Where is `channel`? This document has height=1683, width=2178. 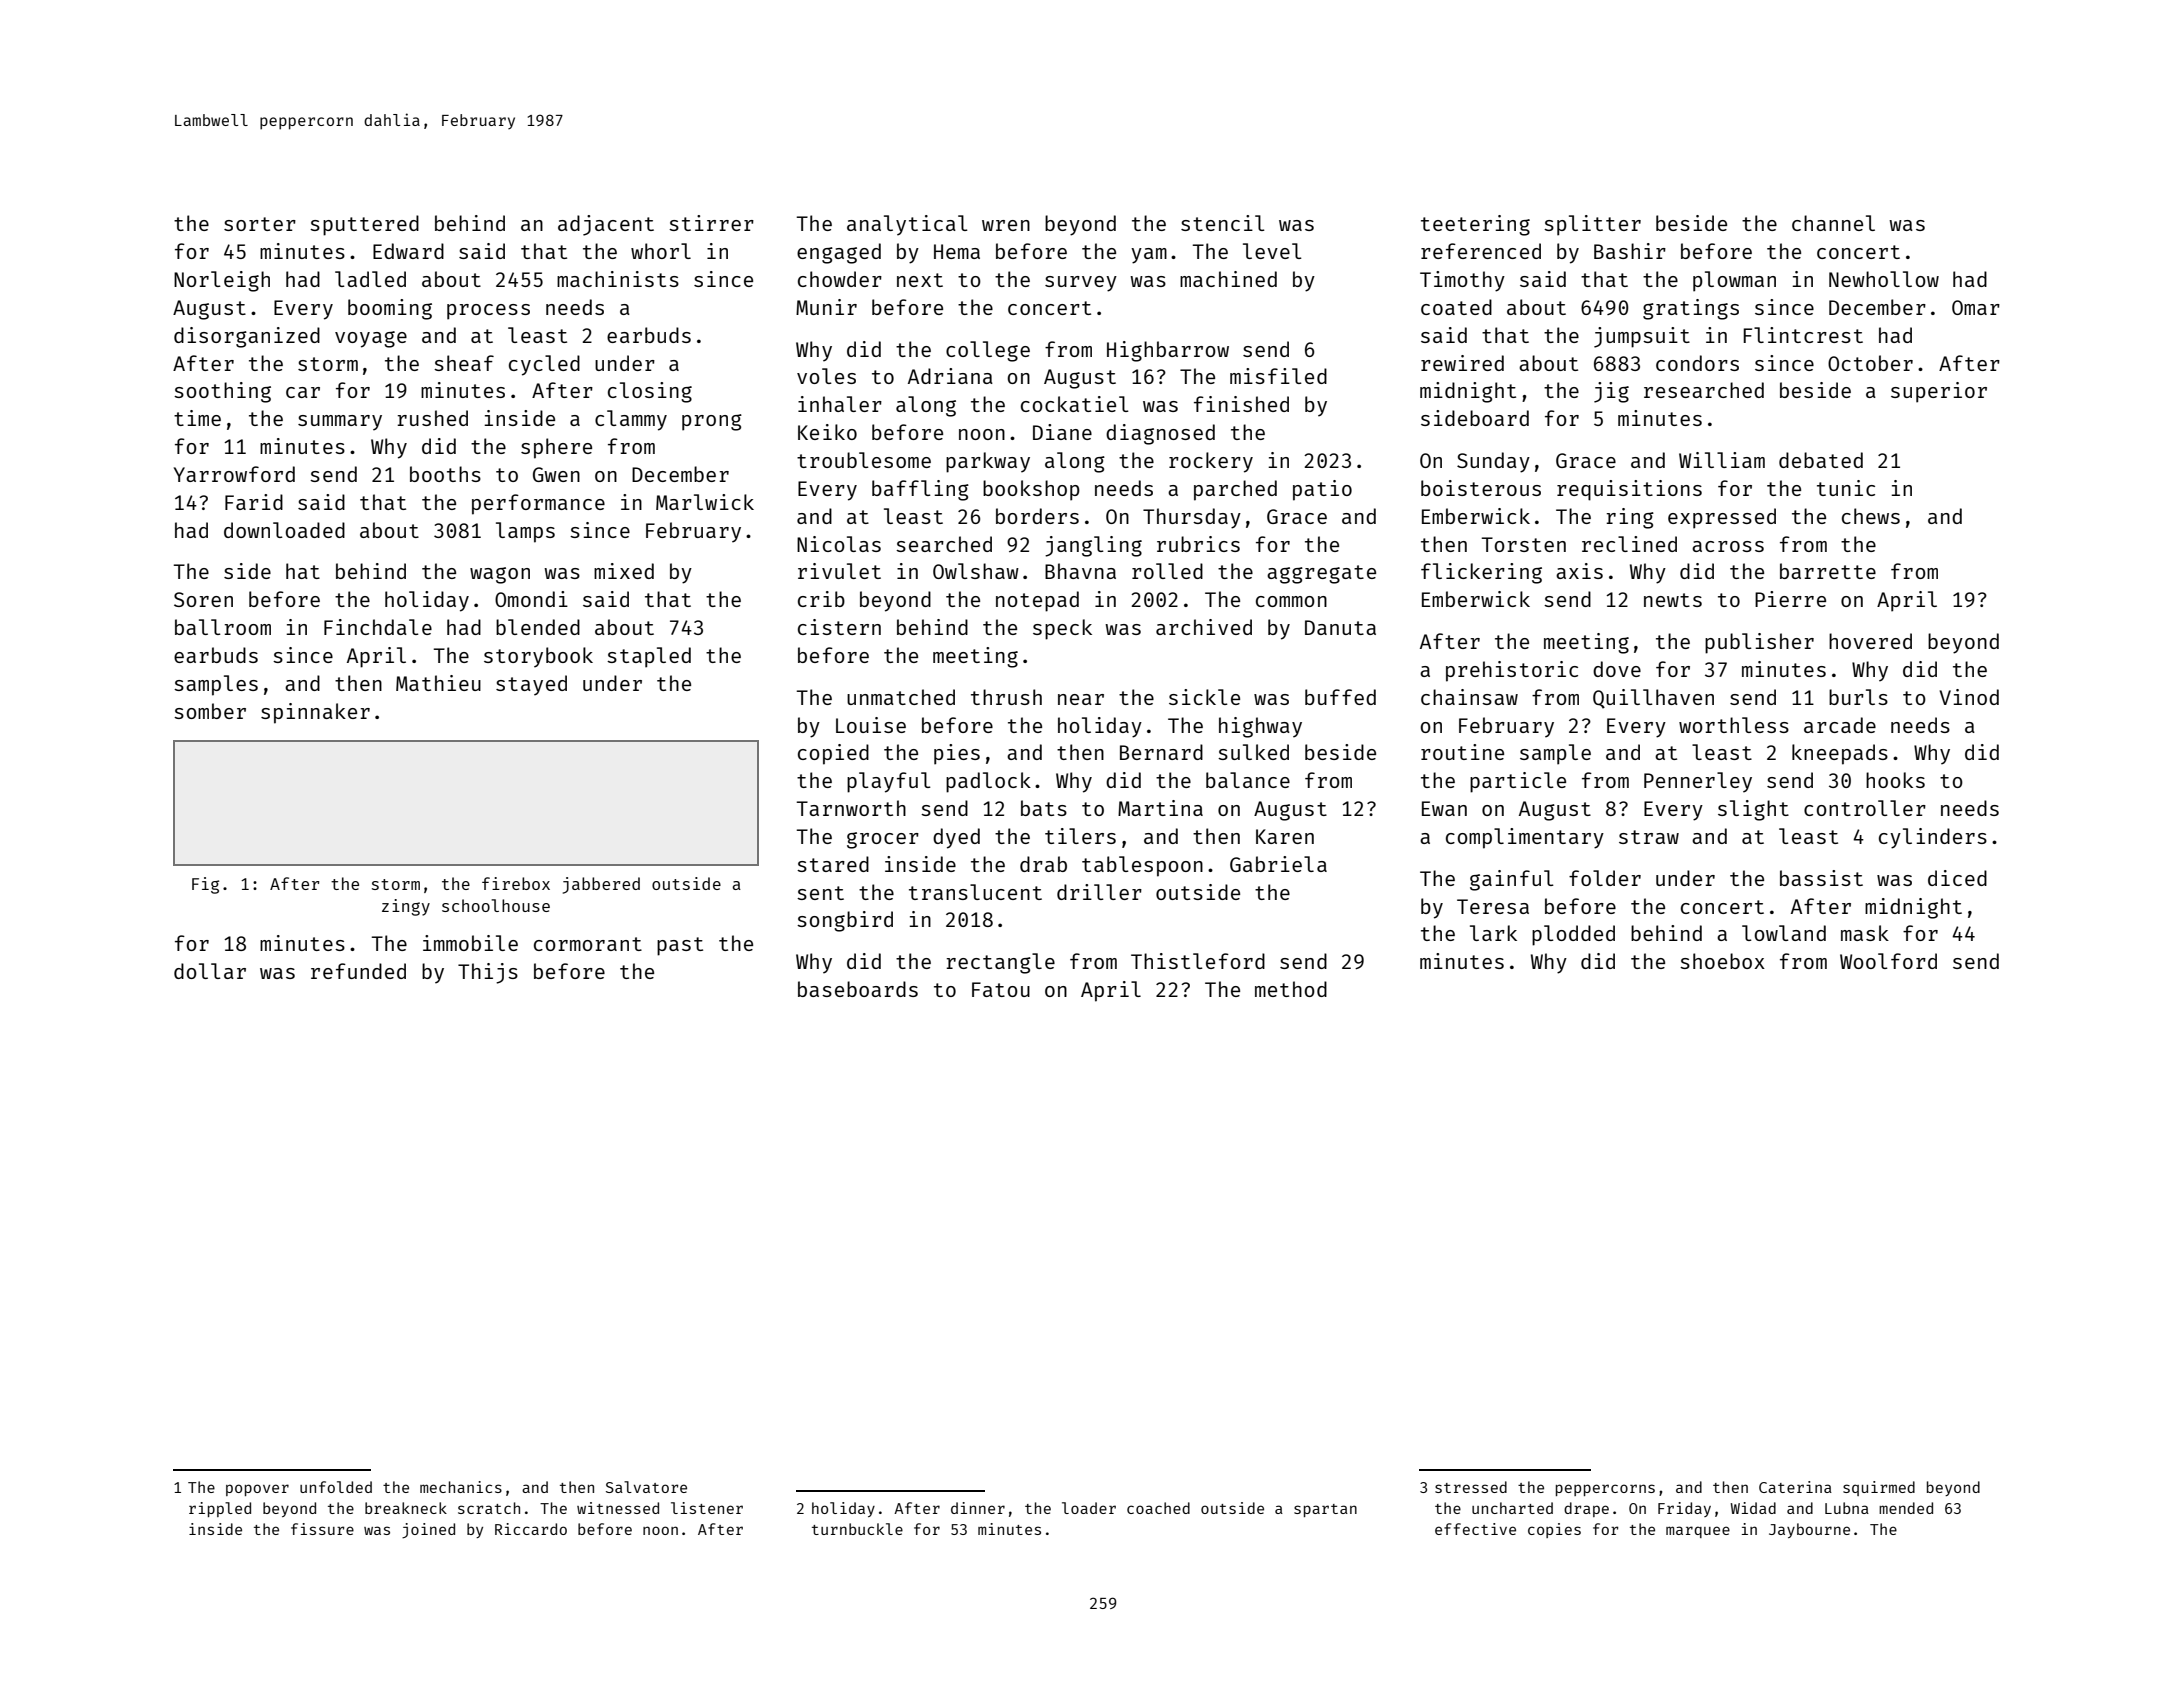
channel is located at coordinates (1833, 223).
